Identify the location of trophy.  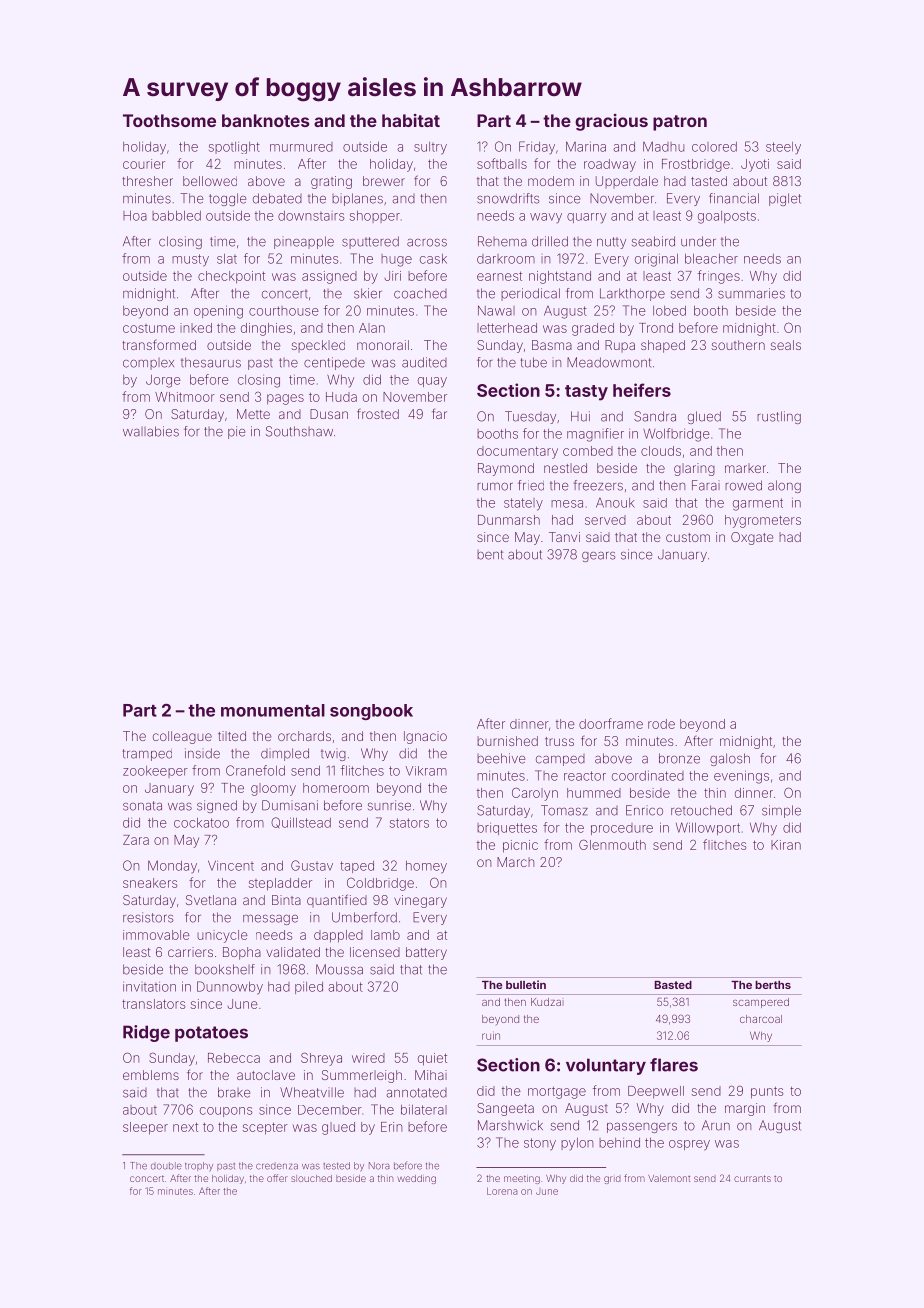
(199, 1167).
